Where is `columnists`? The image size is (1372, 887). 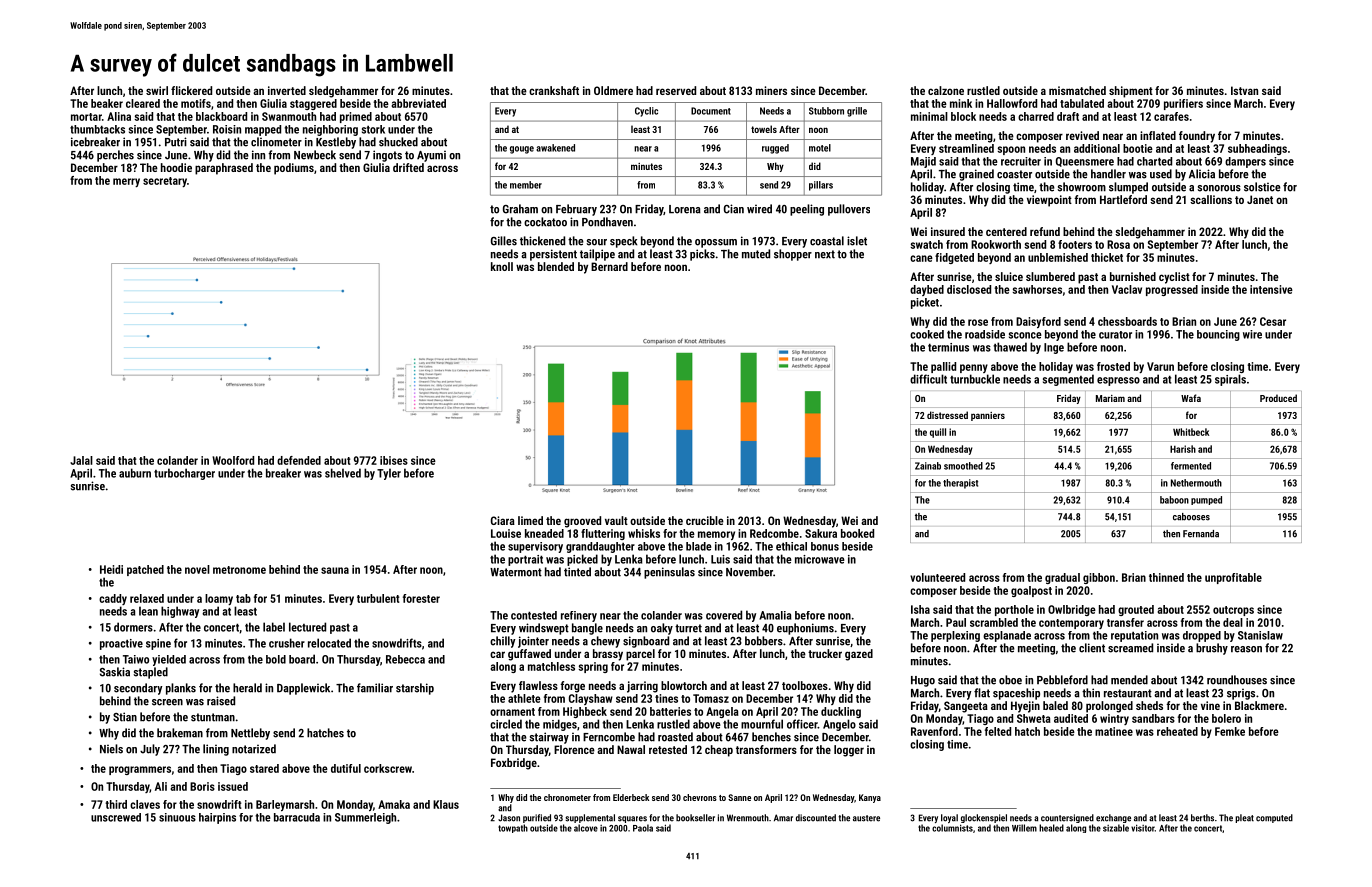
columnists is located at coordinates (952, 828).
